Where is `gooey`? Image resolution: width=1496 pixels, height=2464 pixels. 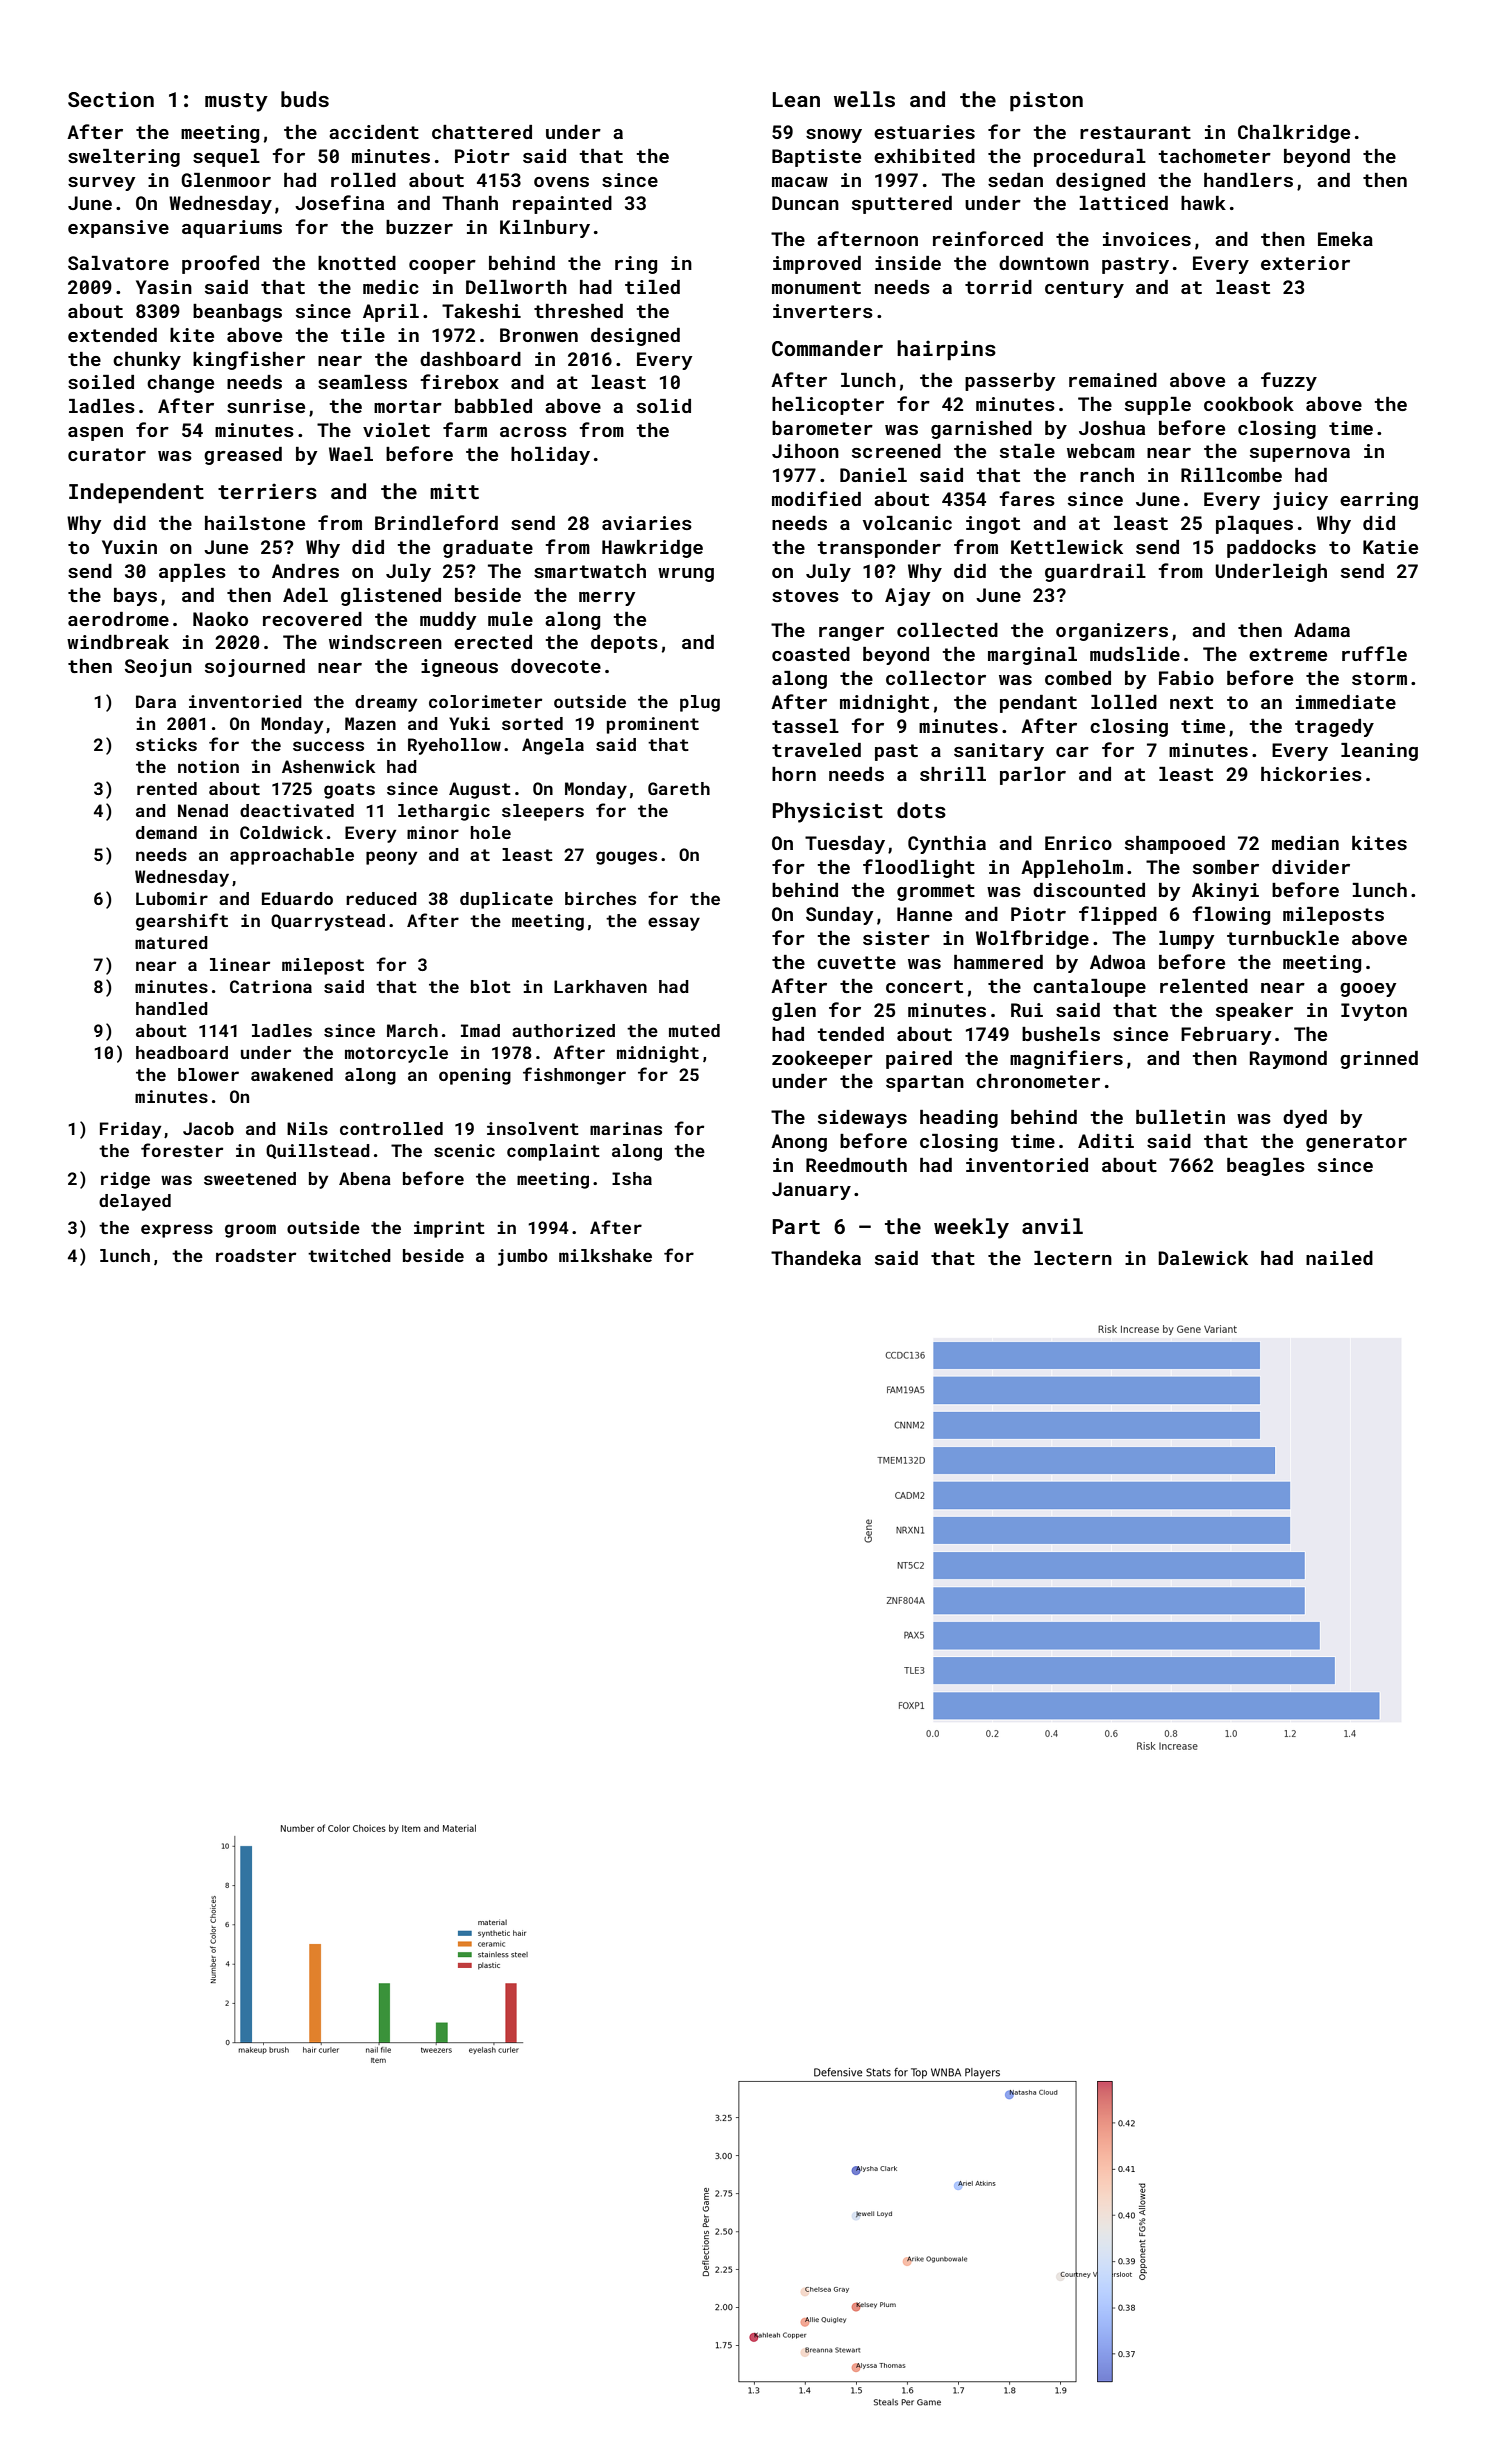 gooey is located at coordinates (1368, 990).
